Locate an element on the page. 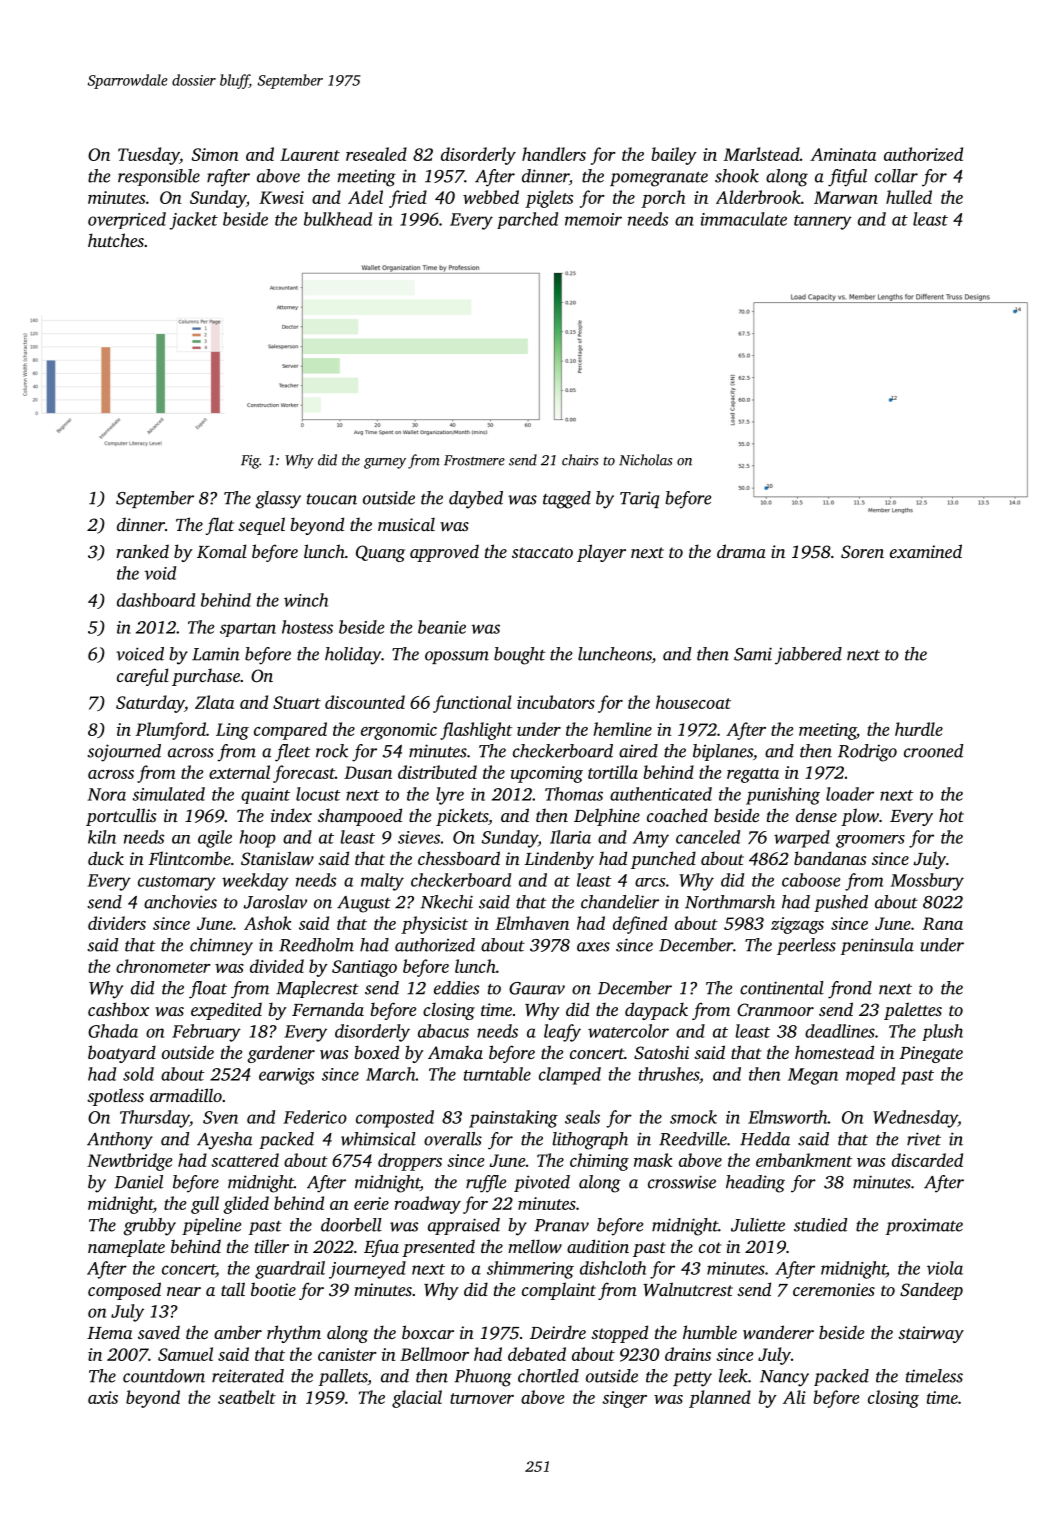 The image size is (1051, 1521). memoir is located at coordinates (593, 219).
